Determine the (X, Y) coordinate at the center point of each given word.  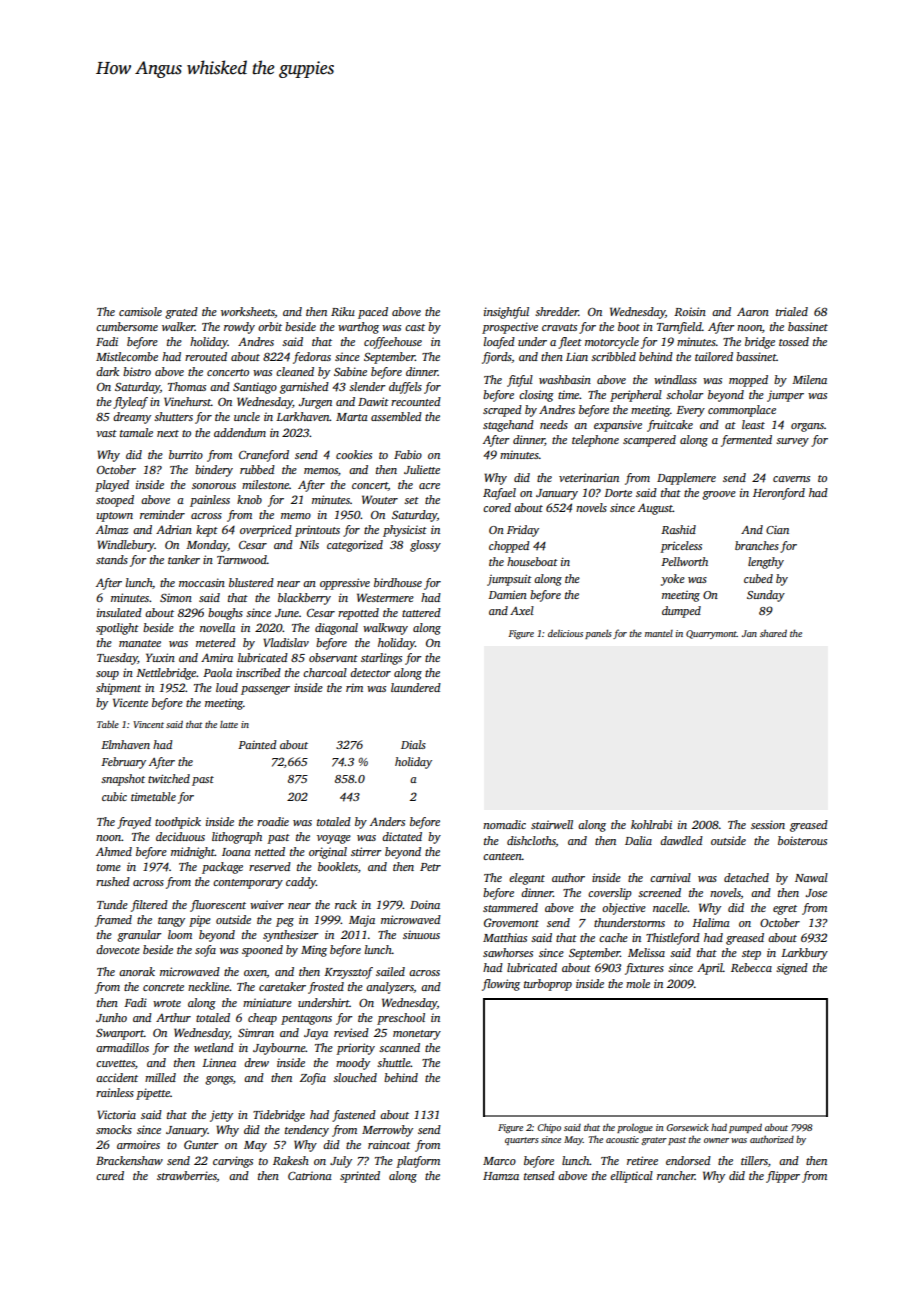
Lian (577, 356)
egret (785, 910)
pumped (745, 1128)
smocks (114, 1129)
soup (107, 675)
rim (354, 687)
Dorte (618, 493)
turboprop (548, 985)
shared (773, 633)
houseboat (532, 561)
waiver (267, 904)
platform (418, 1162)
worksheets (248, 312)
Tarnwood (242, 559)
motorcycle (612, 343)
